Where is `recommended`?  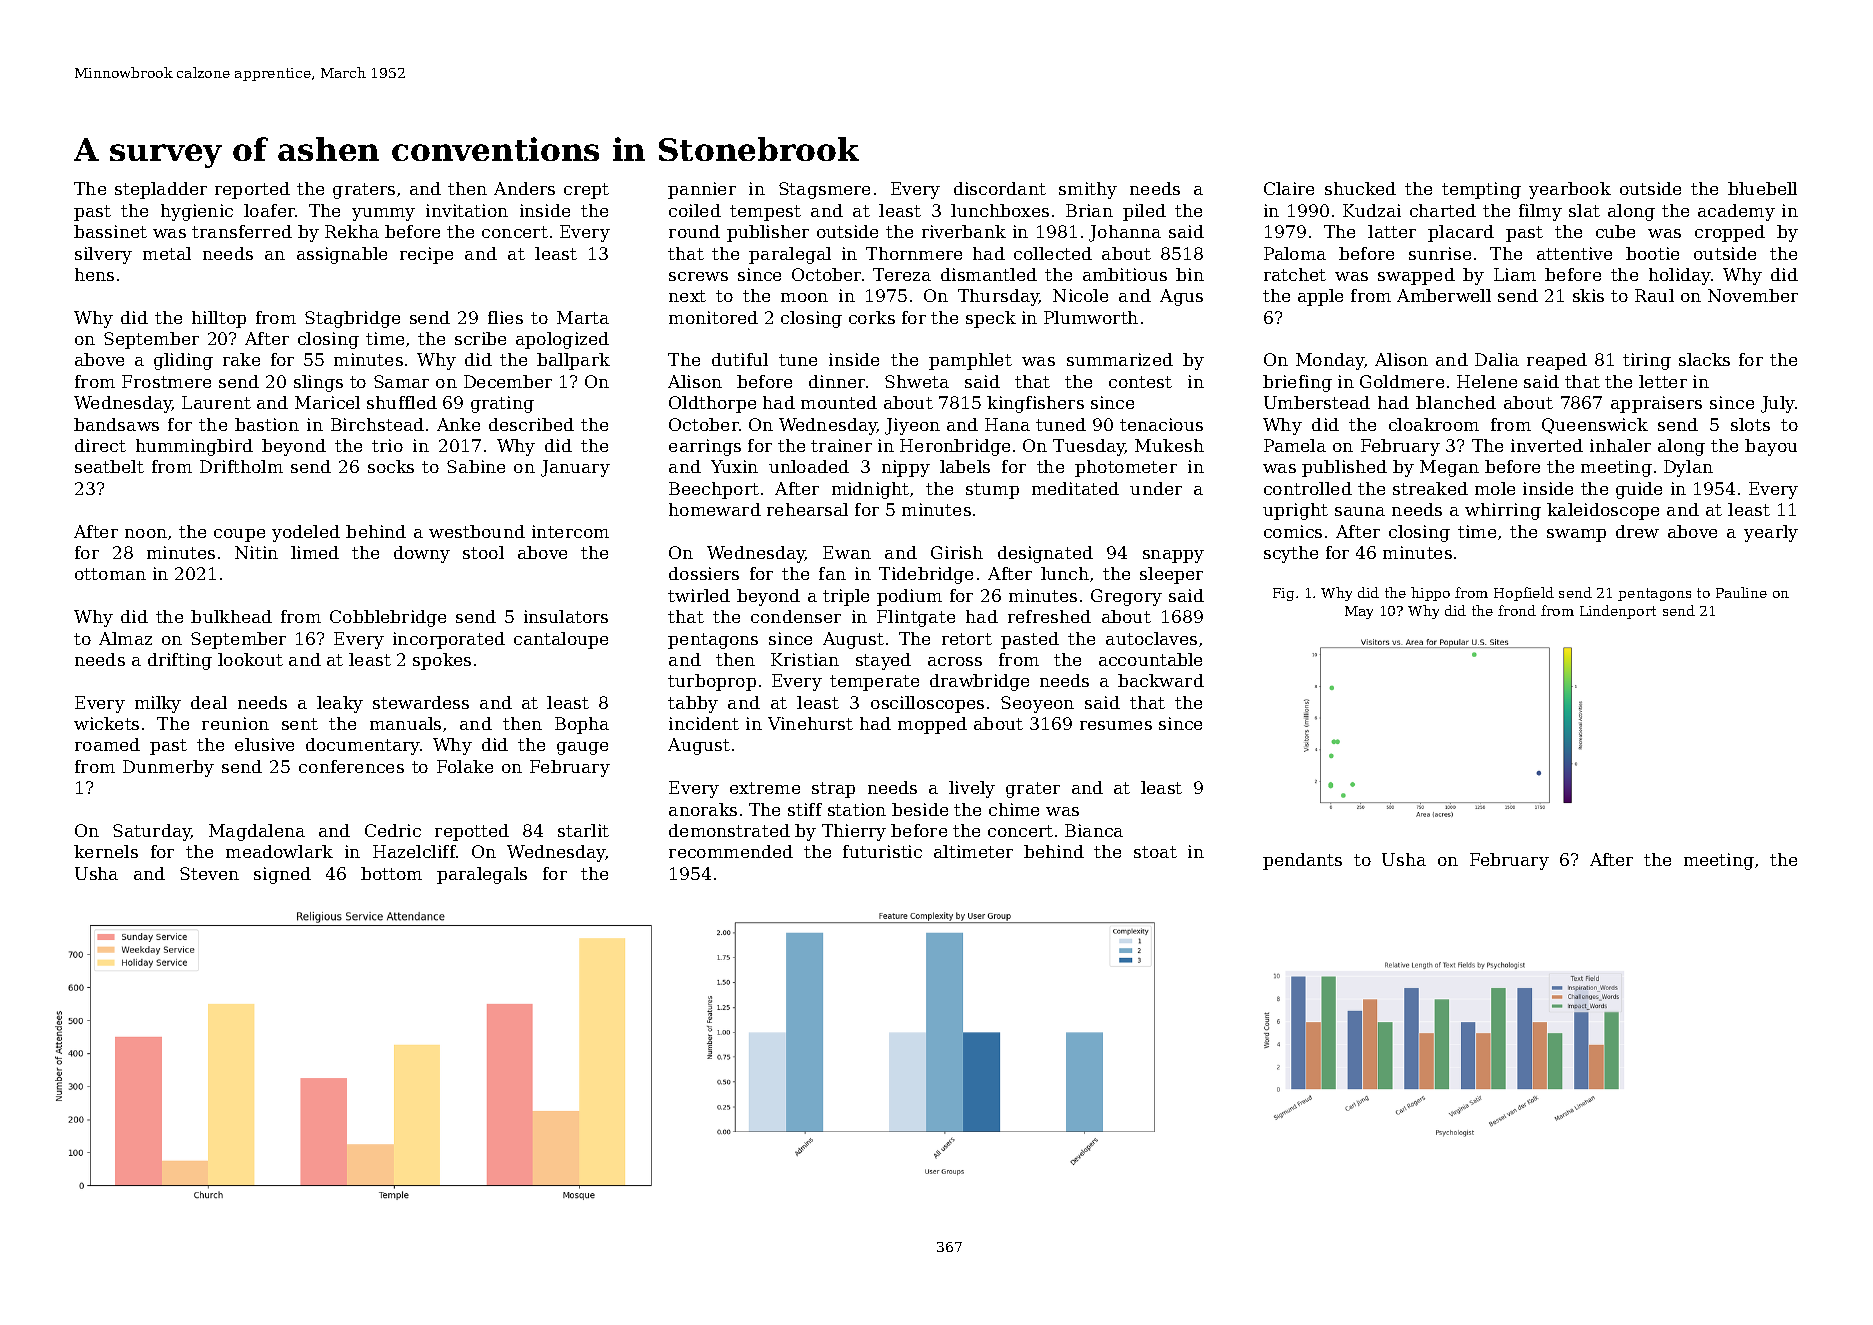 recommended is located at coordinates (731, 851).
